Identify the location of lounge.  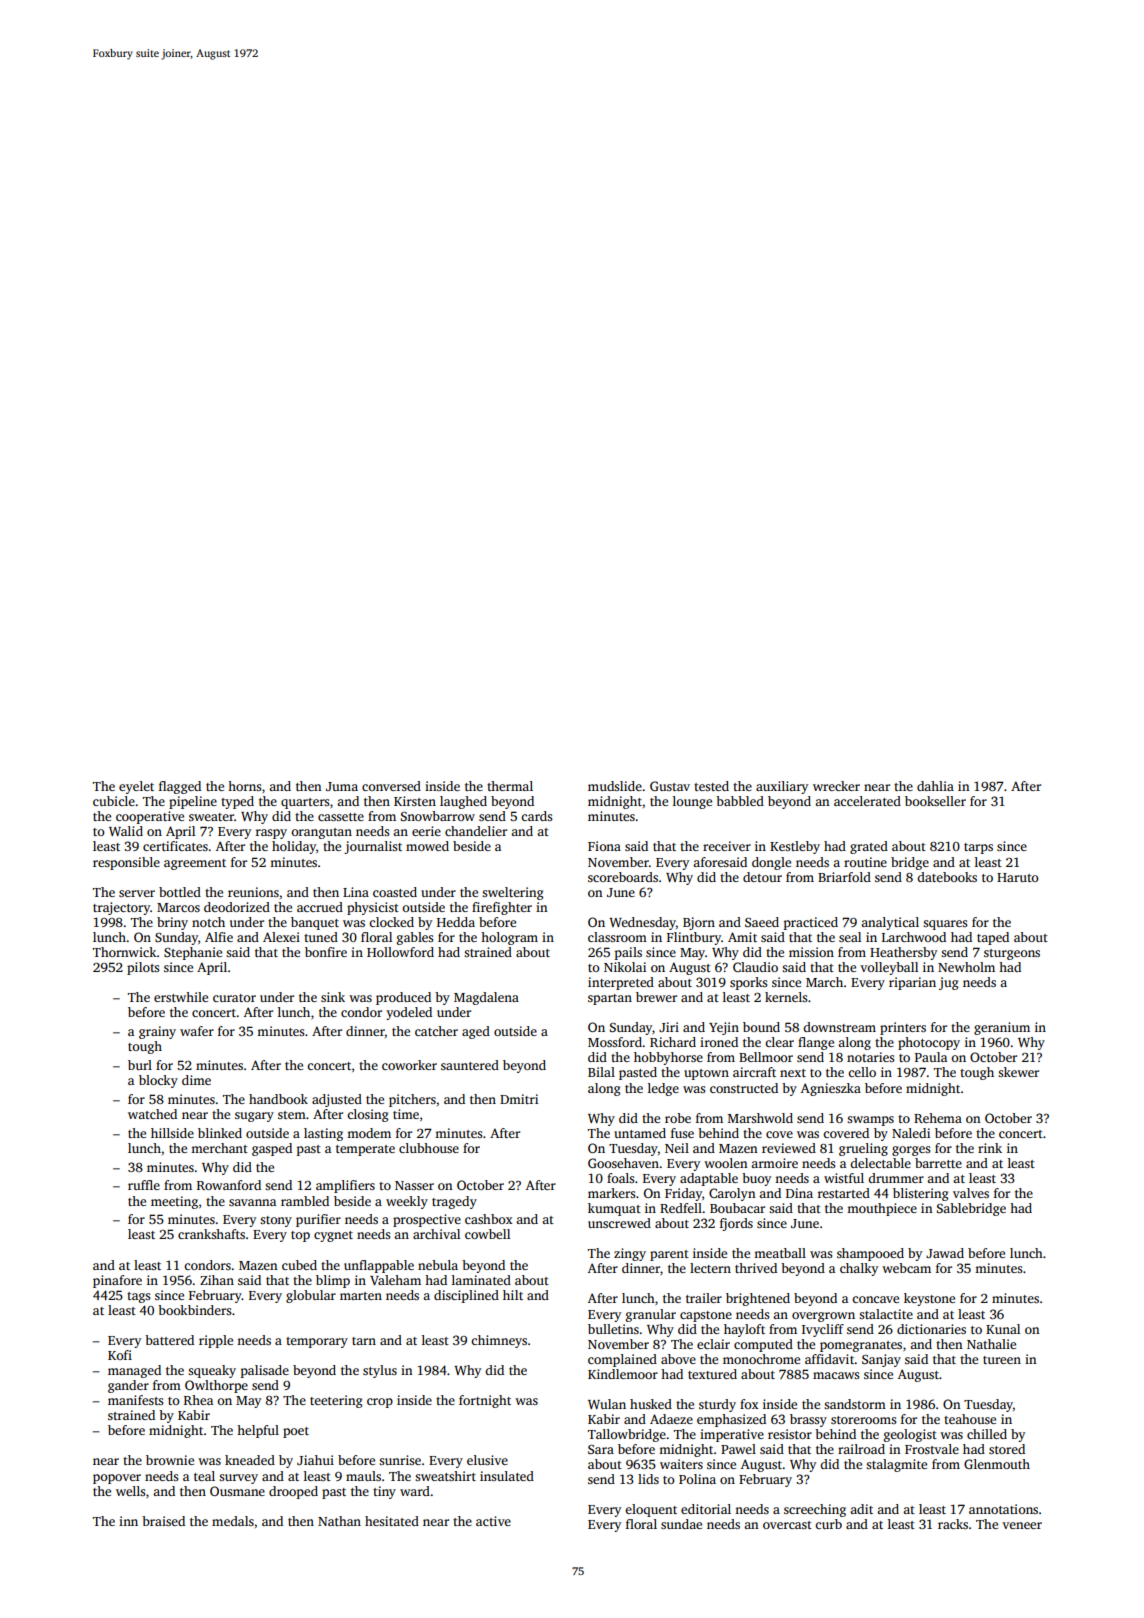
(692, 802).
